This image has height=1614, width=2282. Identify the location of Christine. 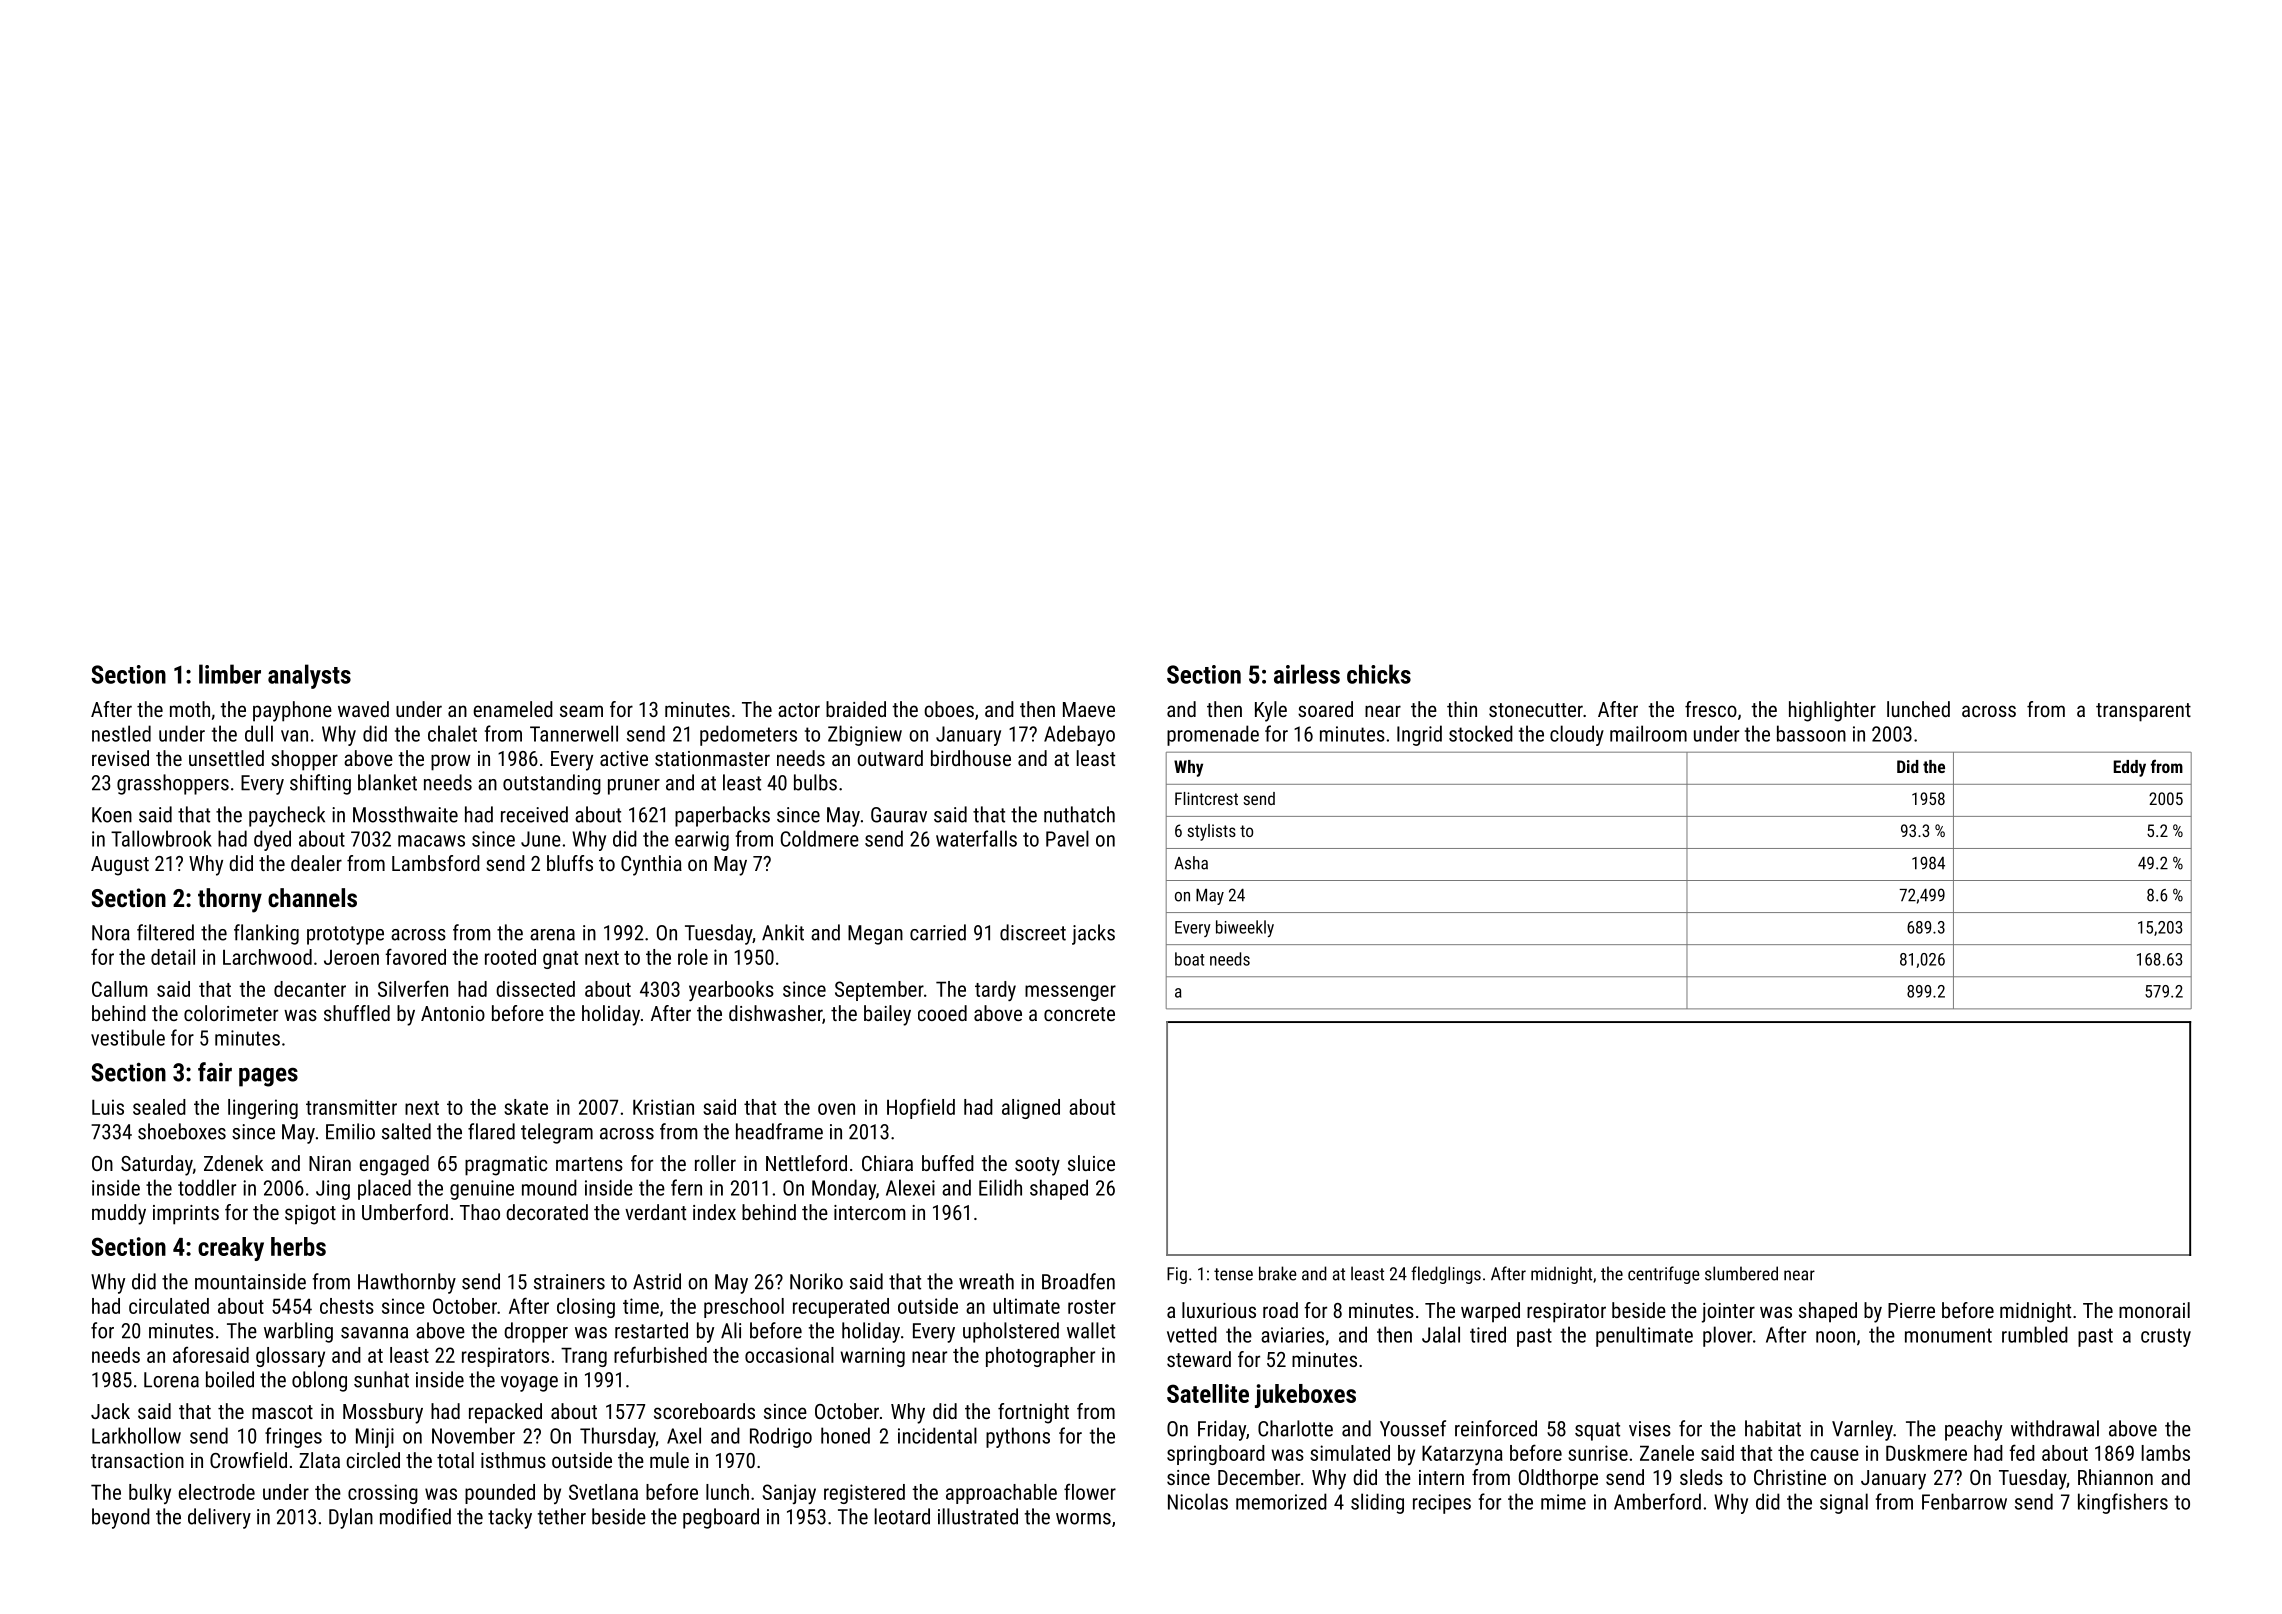
(1790, 1477).
